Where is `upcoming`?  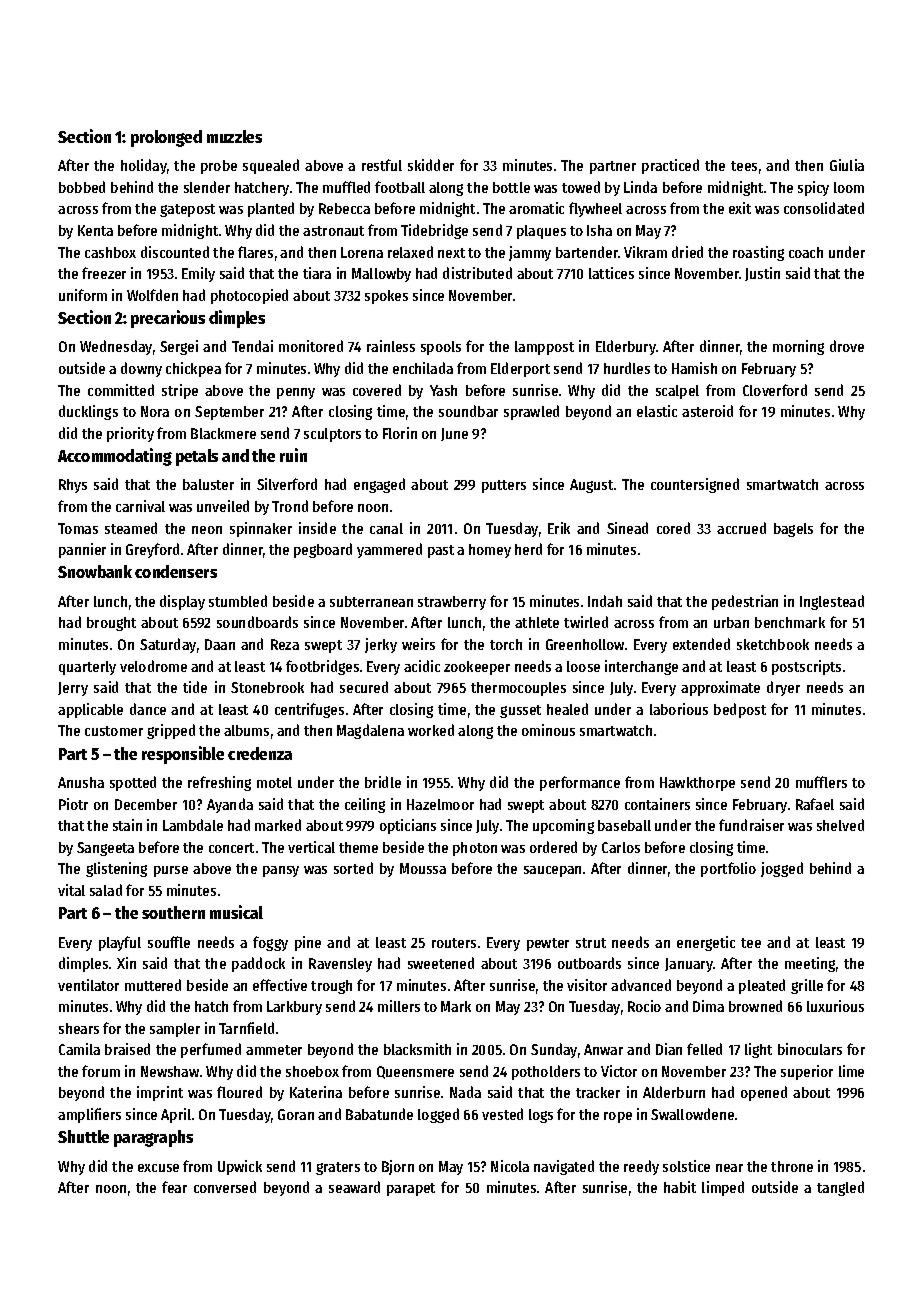 upcoming is located at coordinates (563, 826).
